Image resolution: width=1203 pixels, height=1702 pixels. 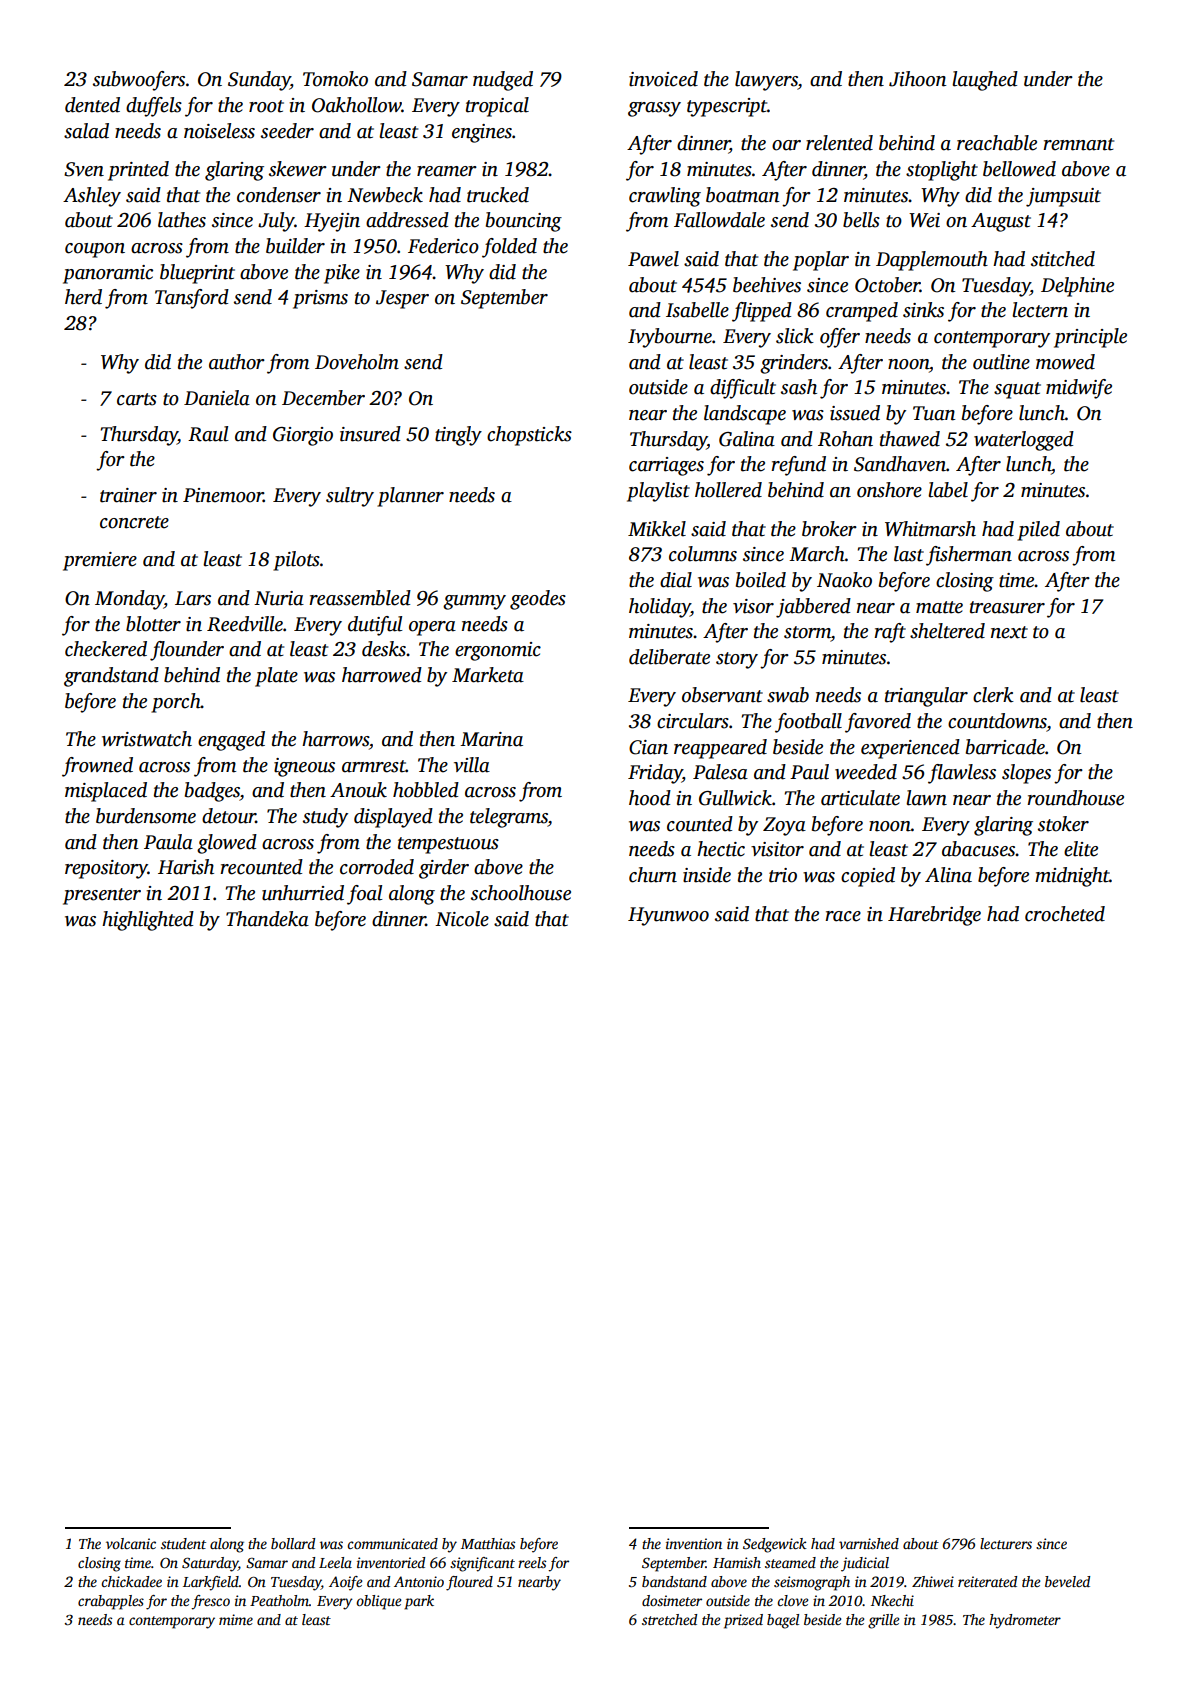 I want to click on crabapples, so click(x=111, y=1602).
